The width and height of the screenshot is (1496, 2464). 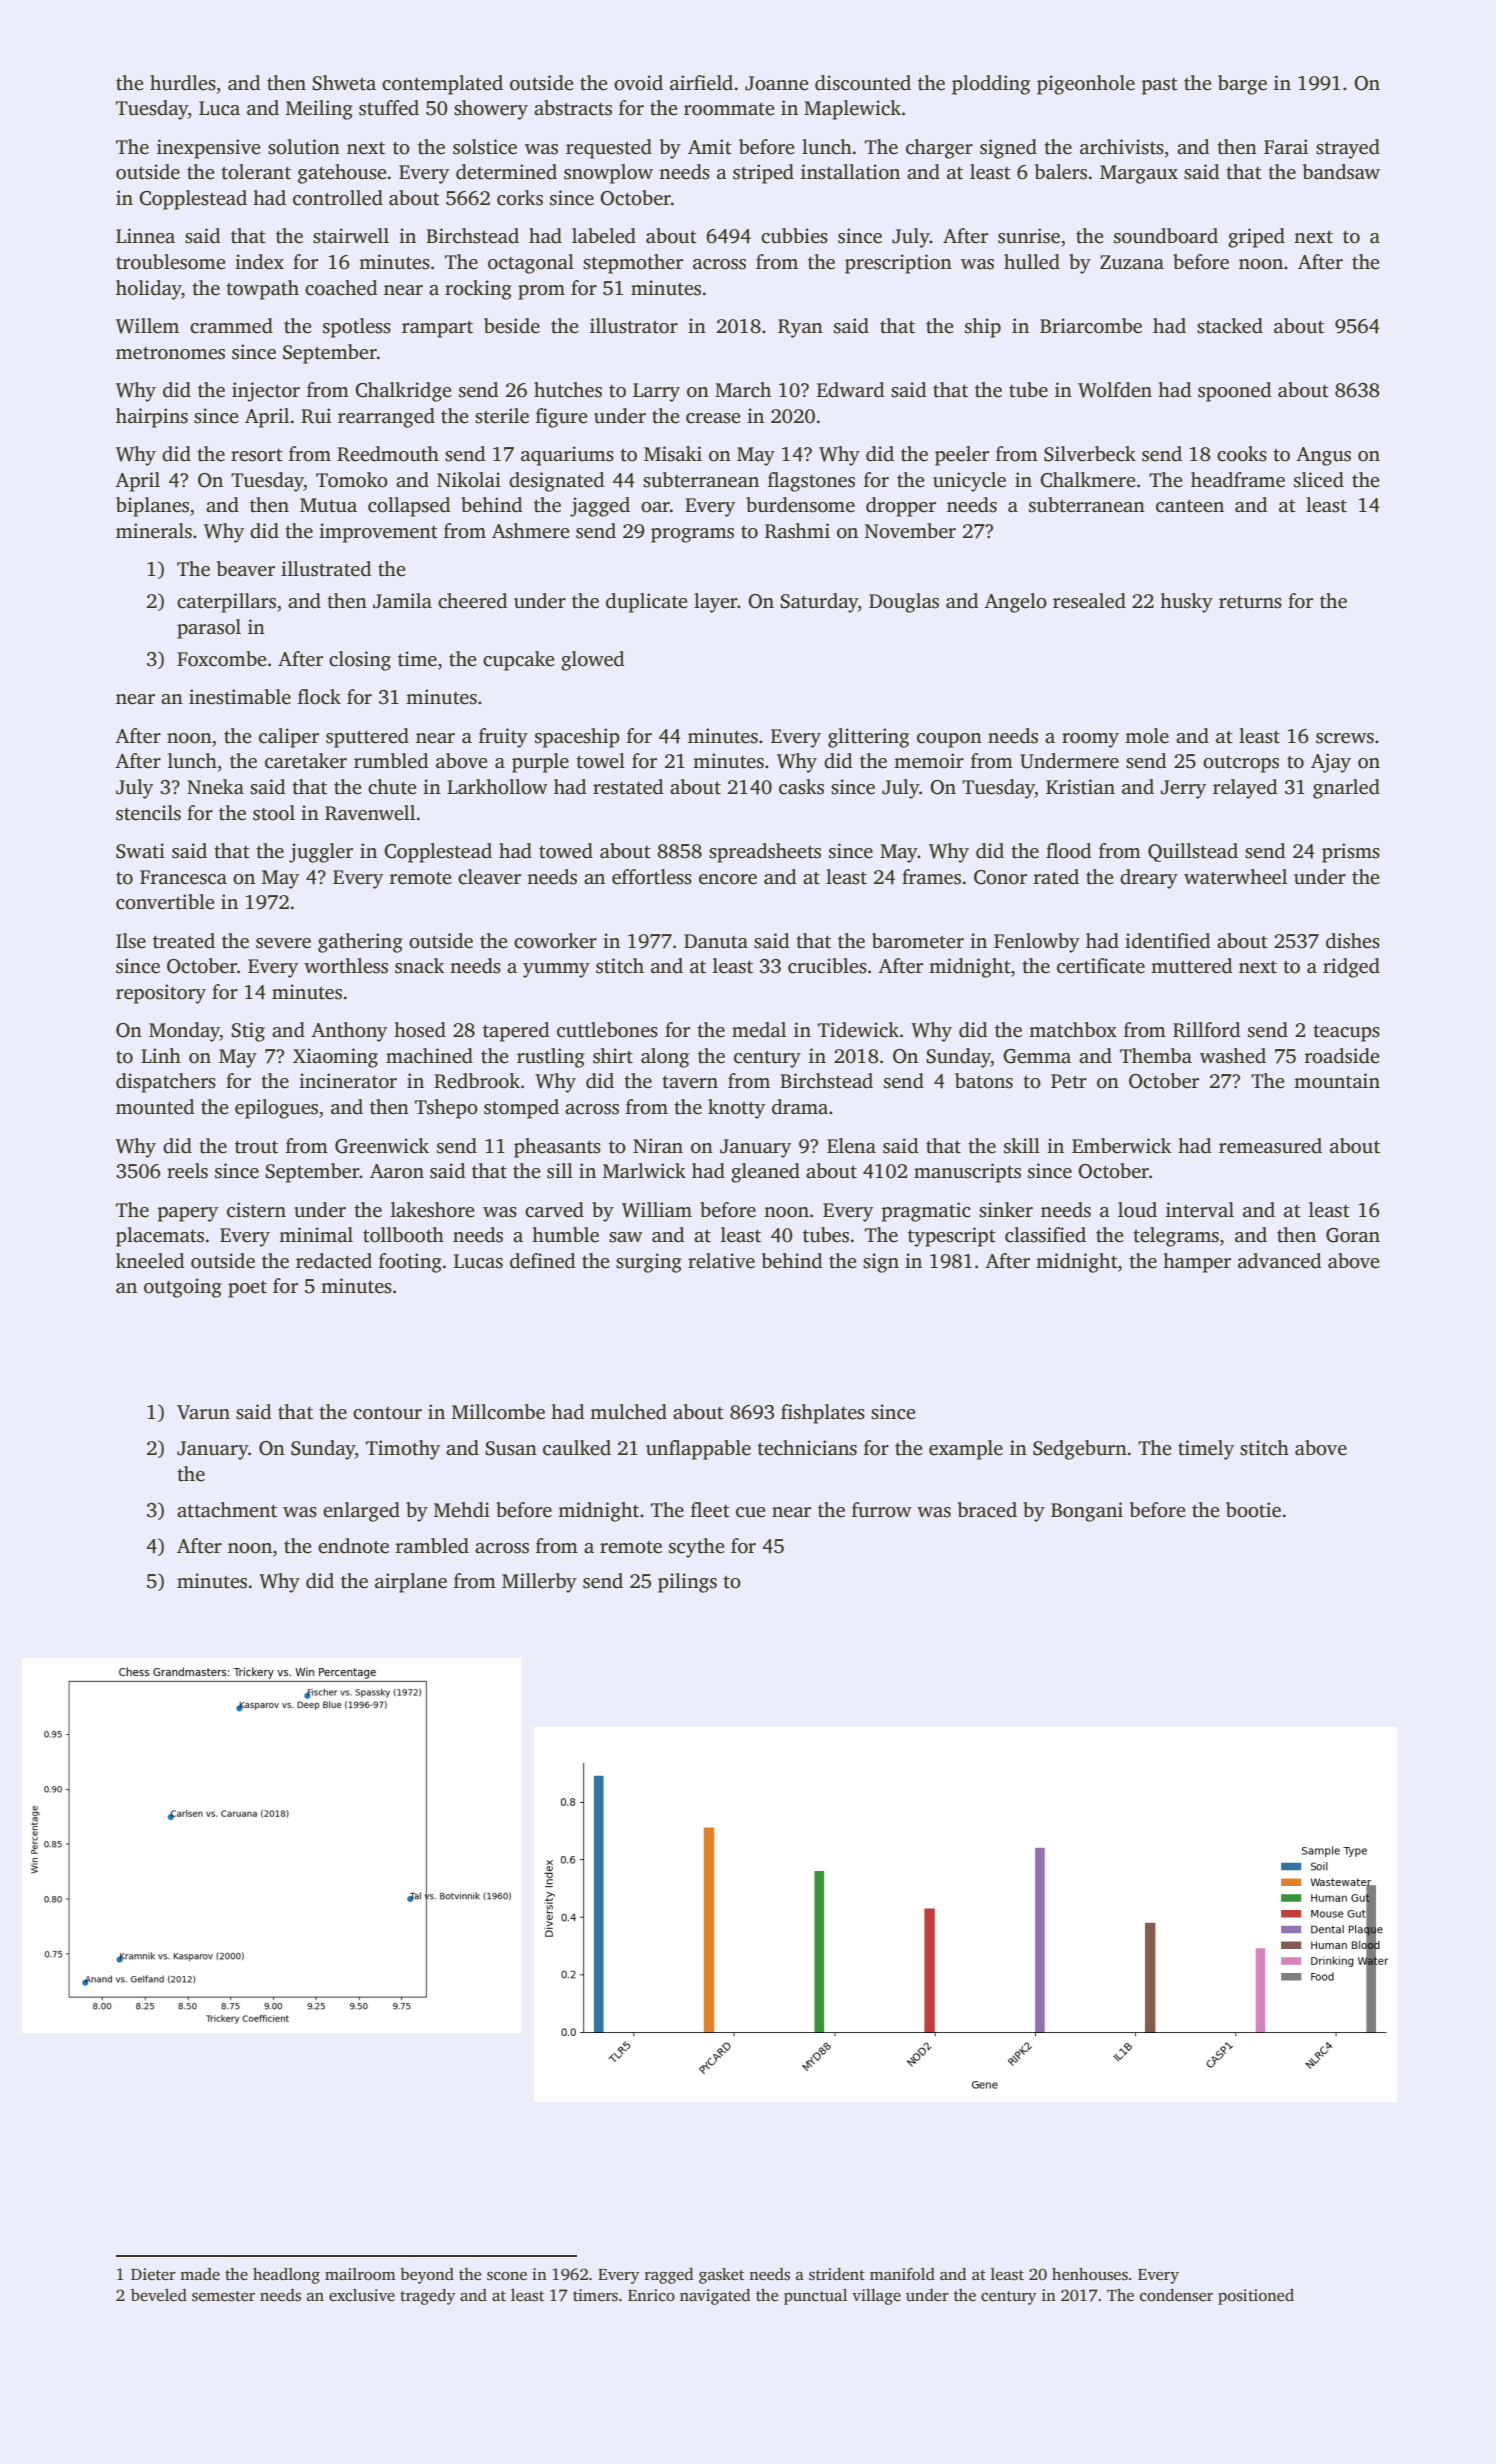 I want to click on mailroom, so click(x=360, y=2274).
